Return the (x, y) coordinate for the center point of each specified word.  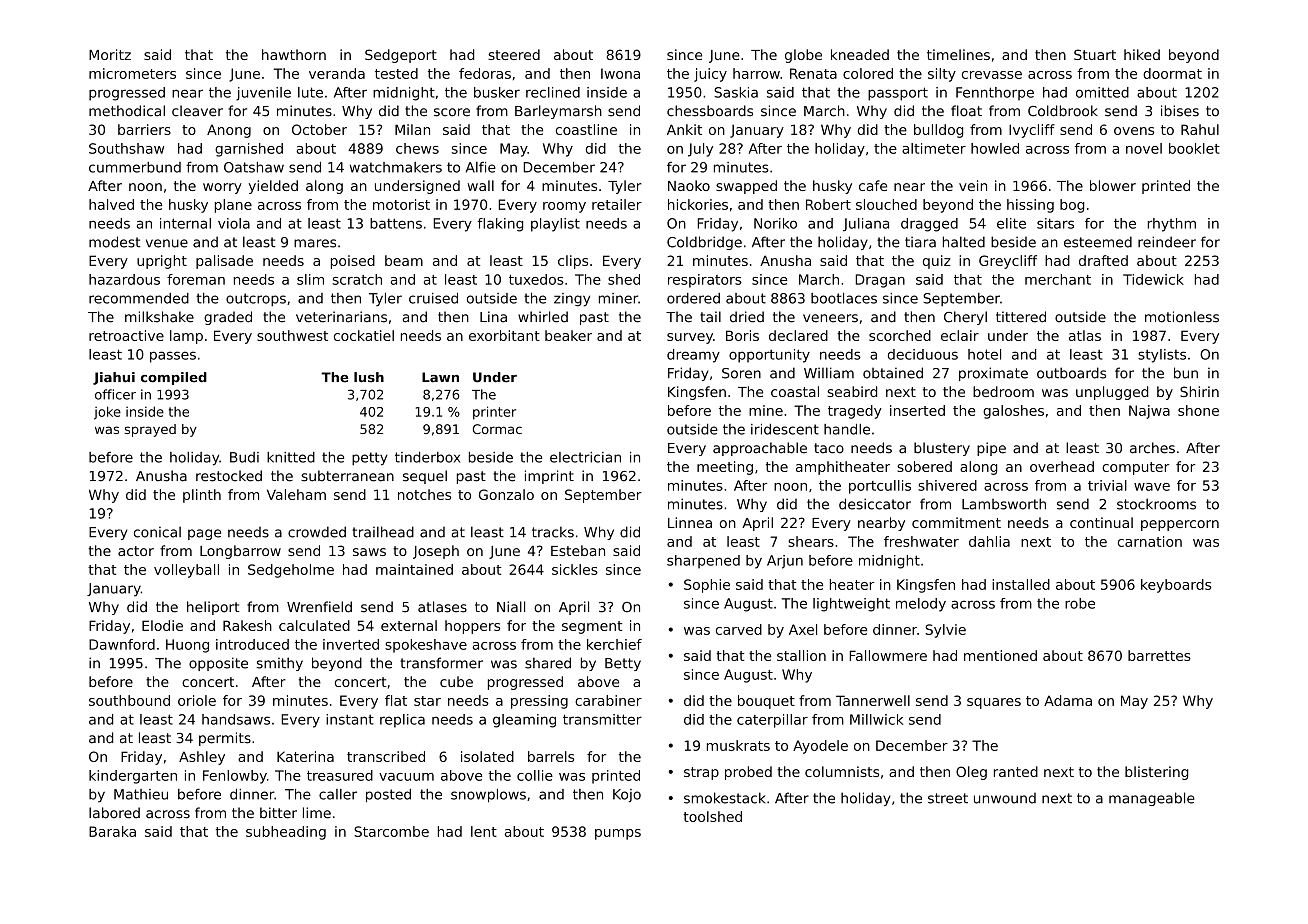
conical (157, 532)
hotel (984, 354)
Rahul (1200, 129)
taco (829, 448)
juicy (710, 75)
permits (225, 739)
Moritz (110, 54)
